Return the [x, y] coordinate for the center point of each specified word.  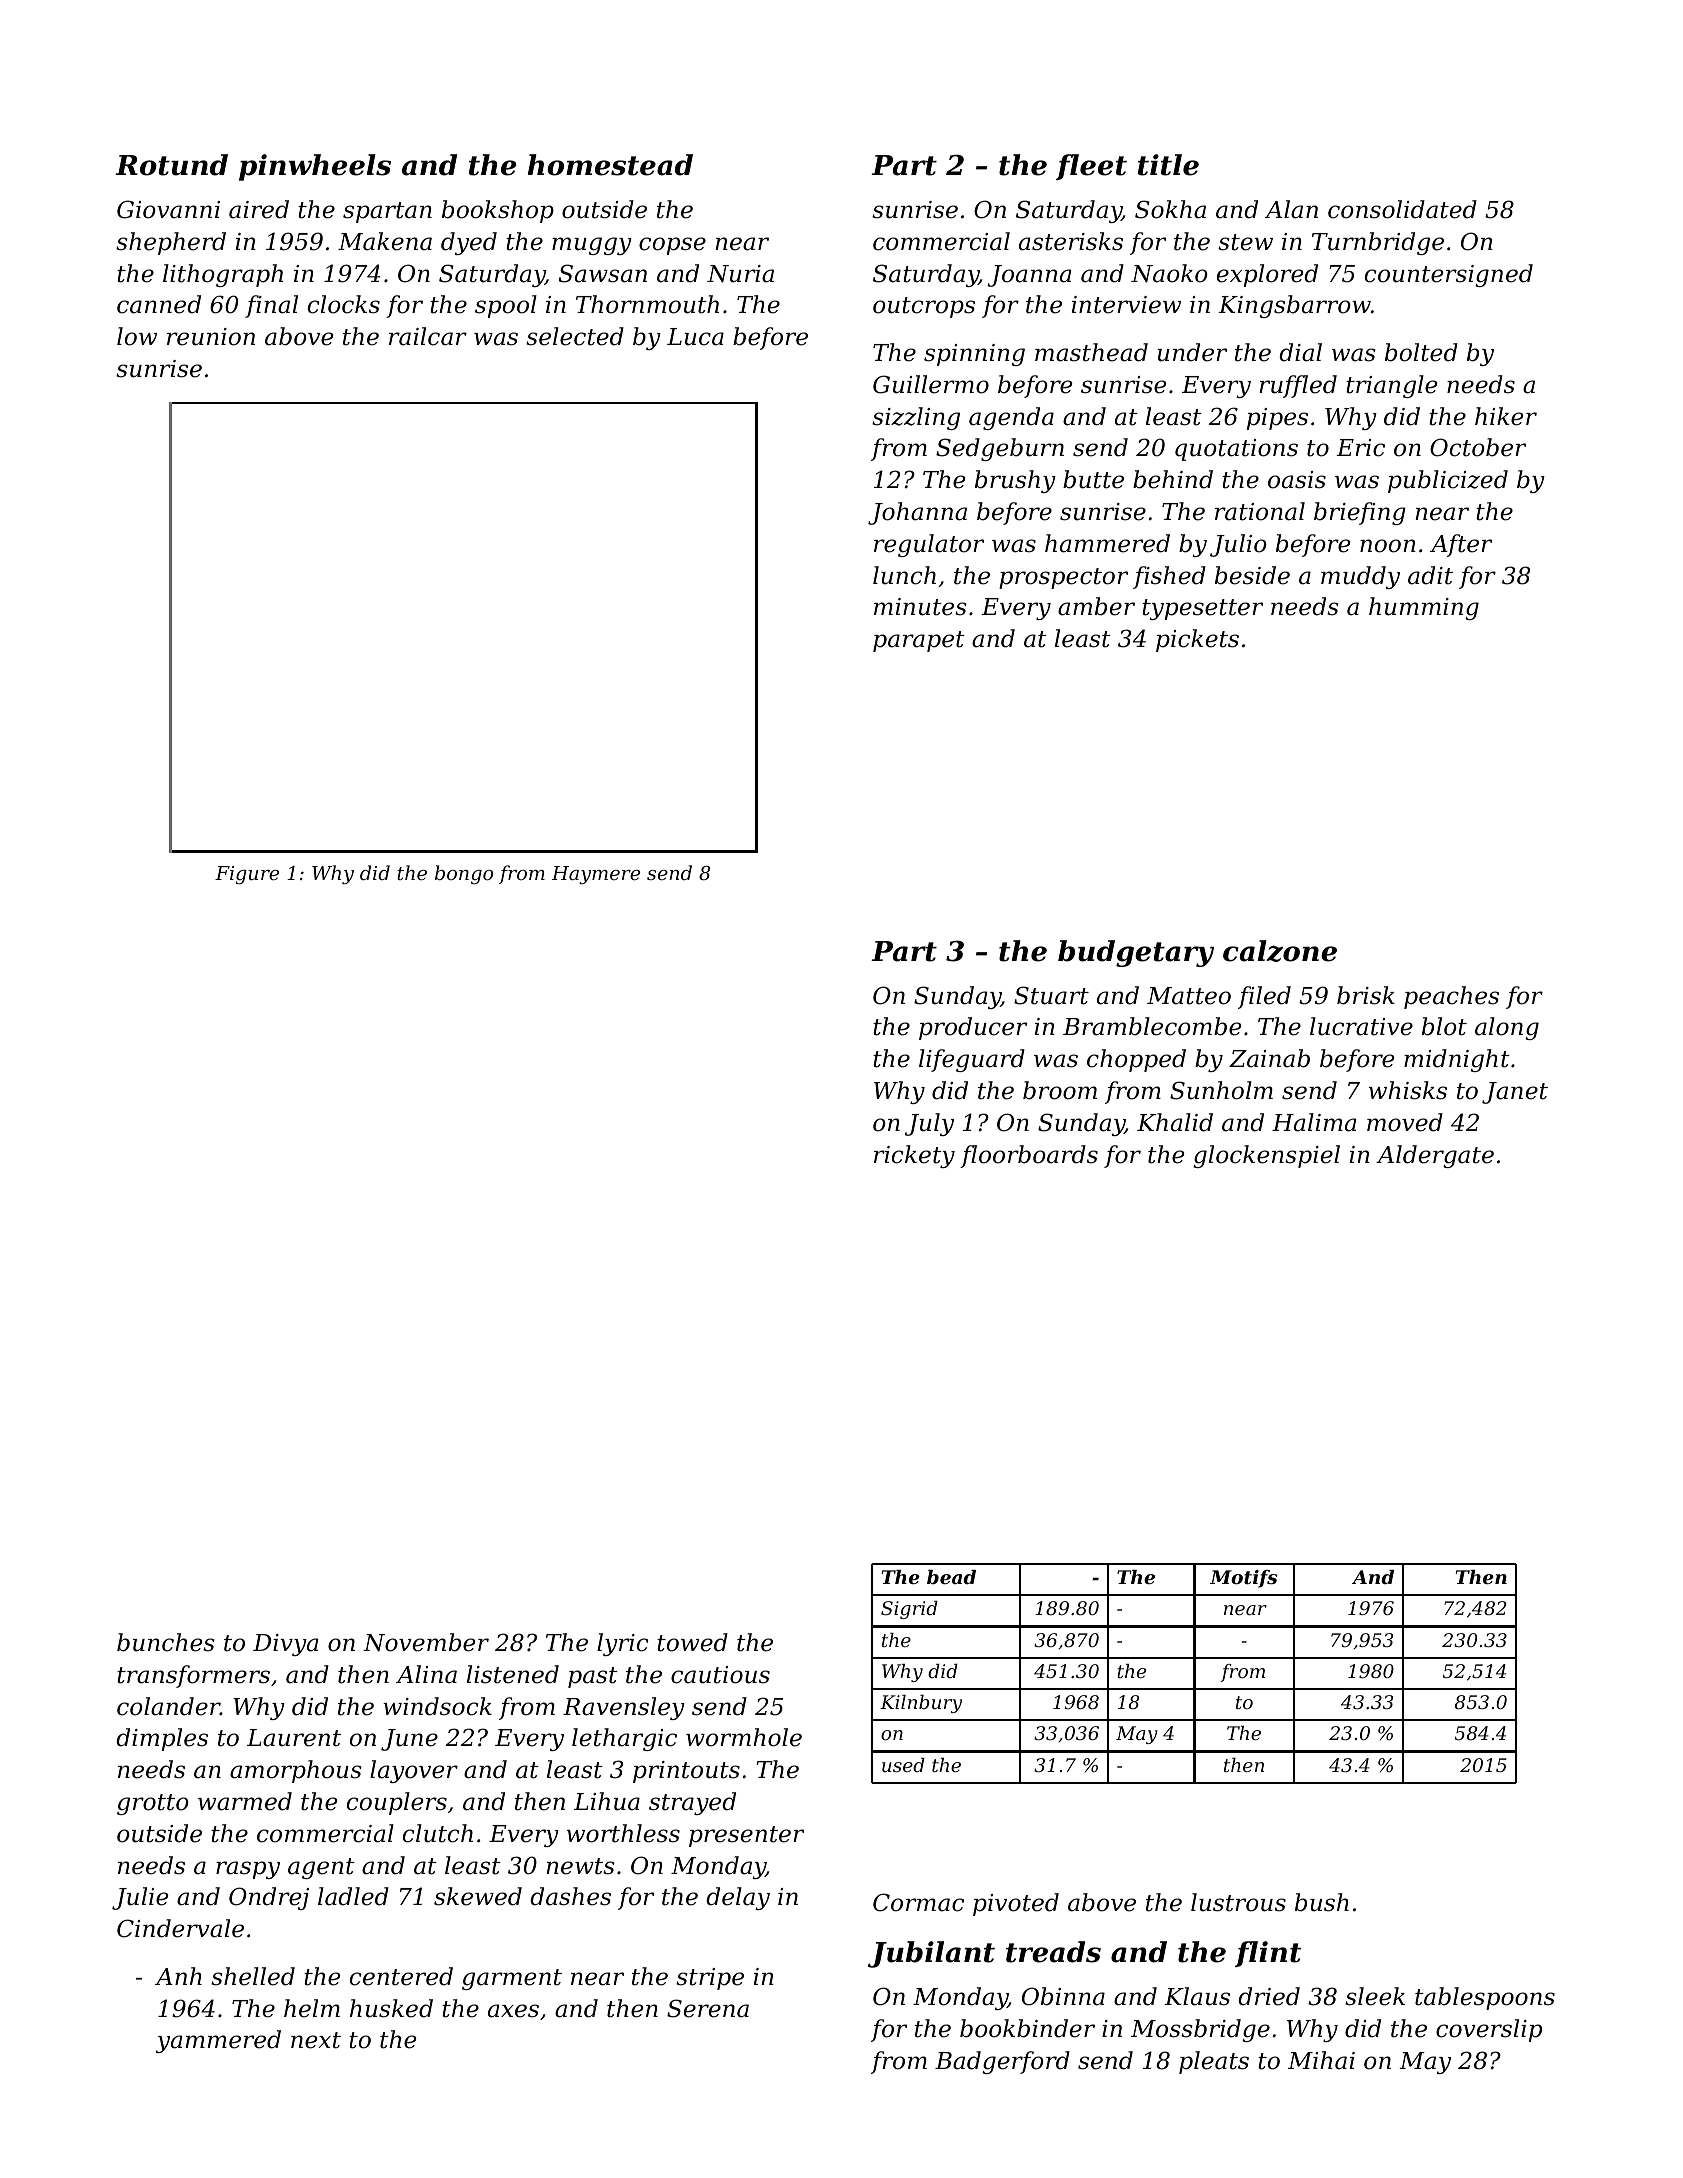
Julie [140, 1898]
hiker [1506, 416]
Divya [286, 1645]
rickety [914, 1156]
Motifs [1243, 1579]
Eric [1360, 448]
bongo [464, 874]
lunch [904, 575]
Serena [708, 2008]
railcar [428, 336]
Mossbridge [1200, 2030]
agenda [1011, 418]
